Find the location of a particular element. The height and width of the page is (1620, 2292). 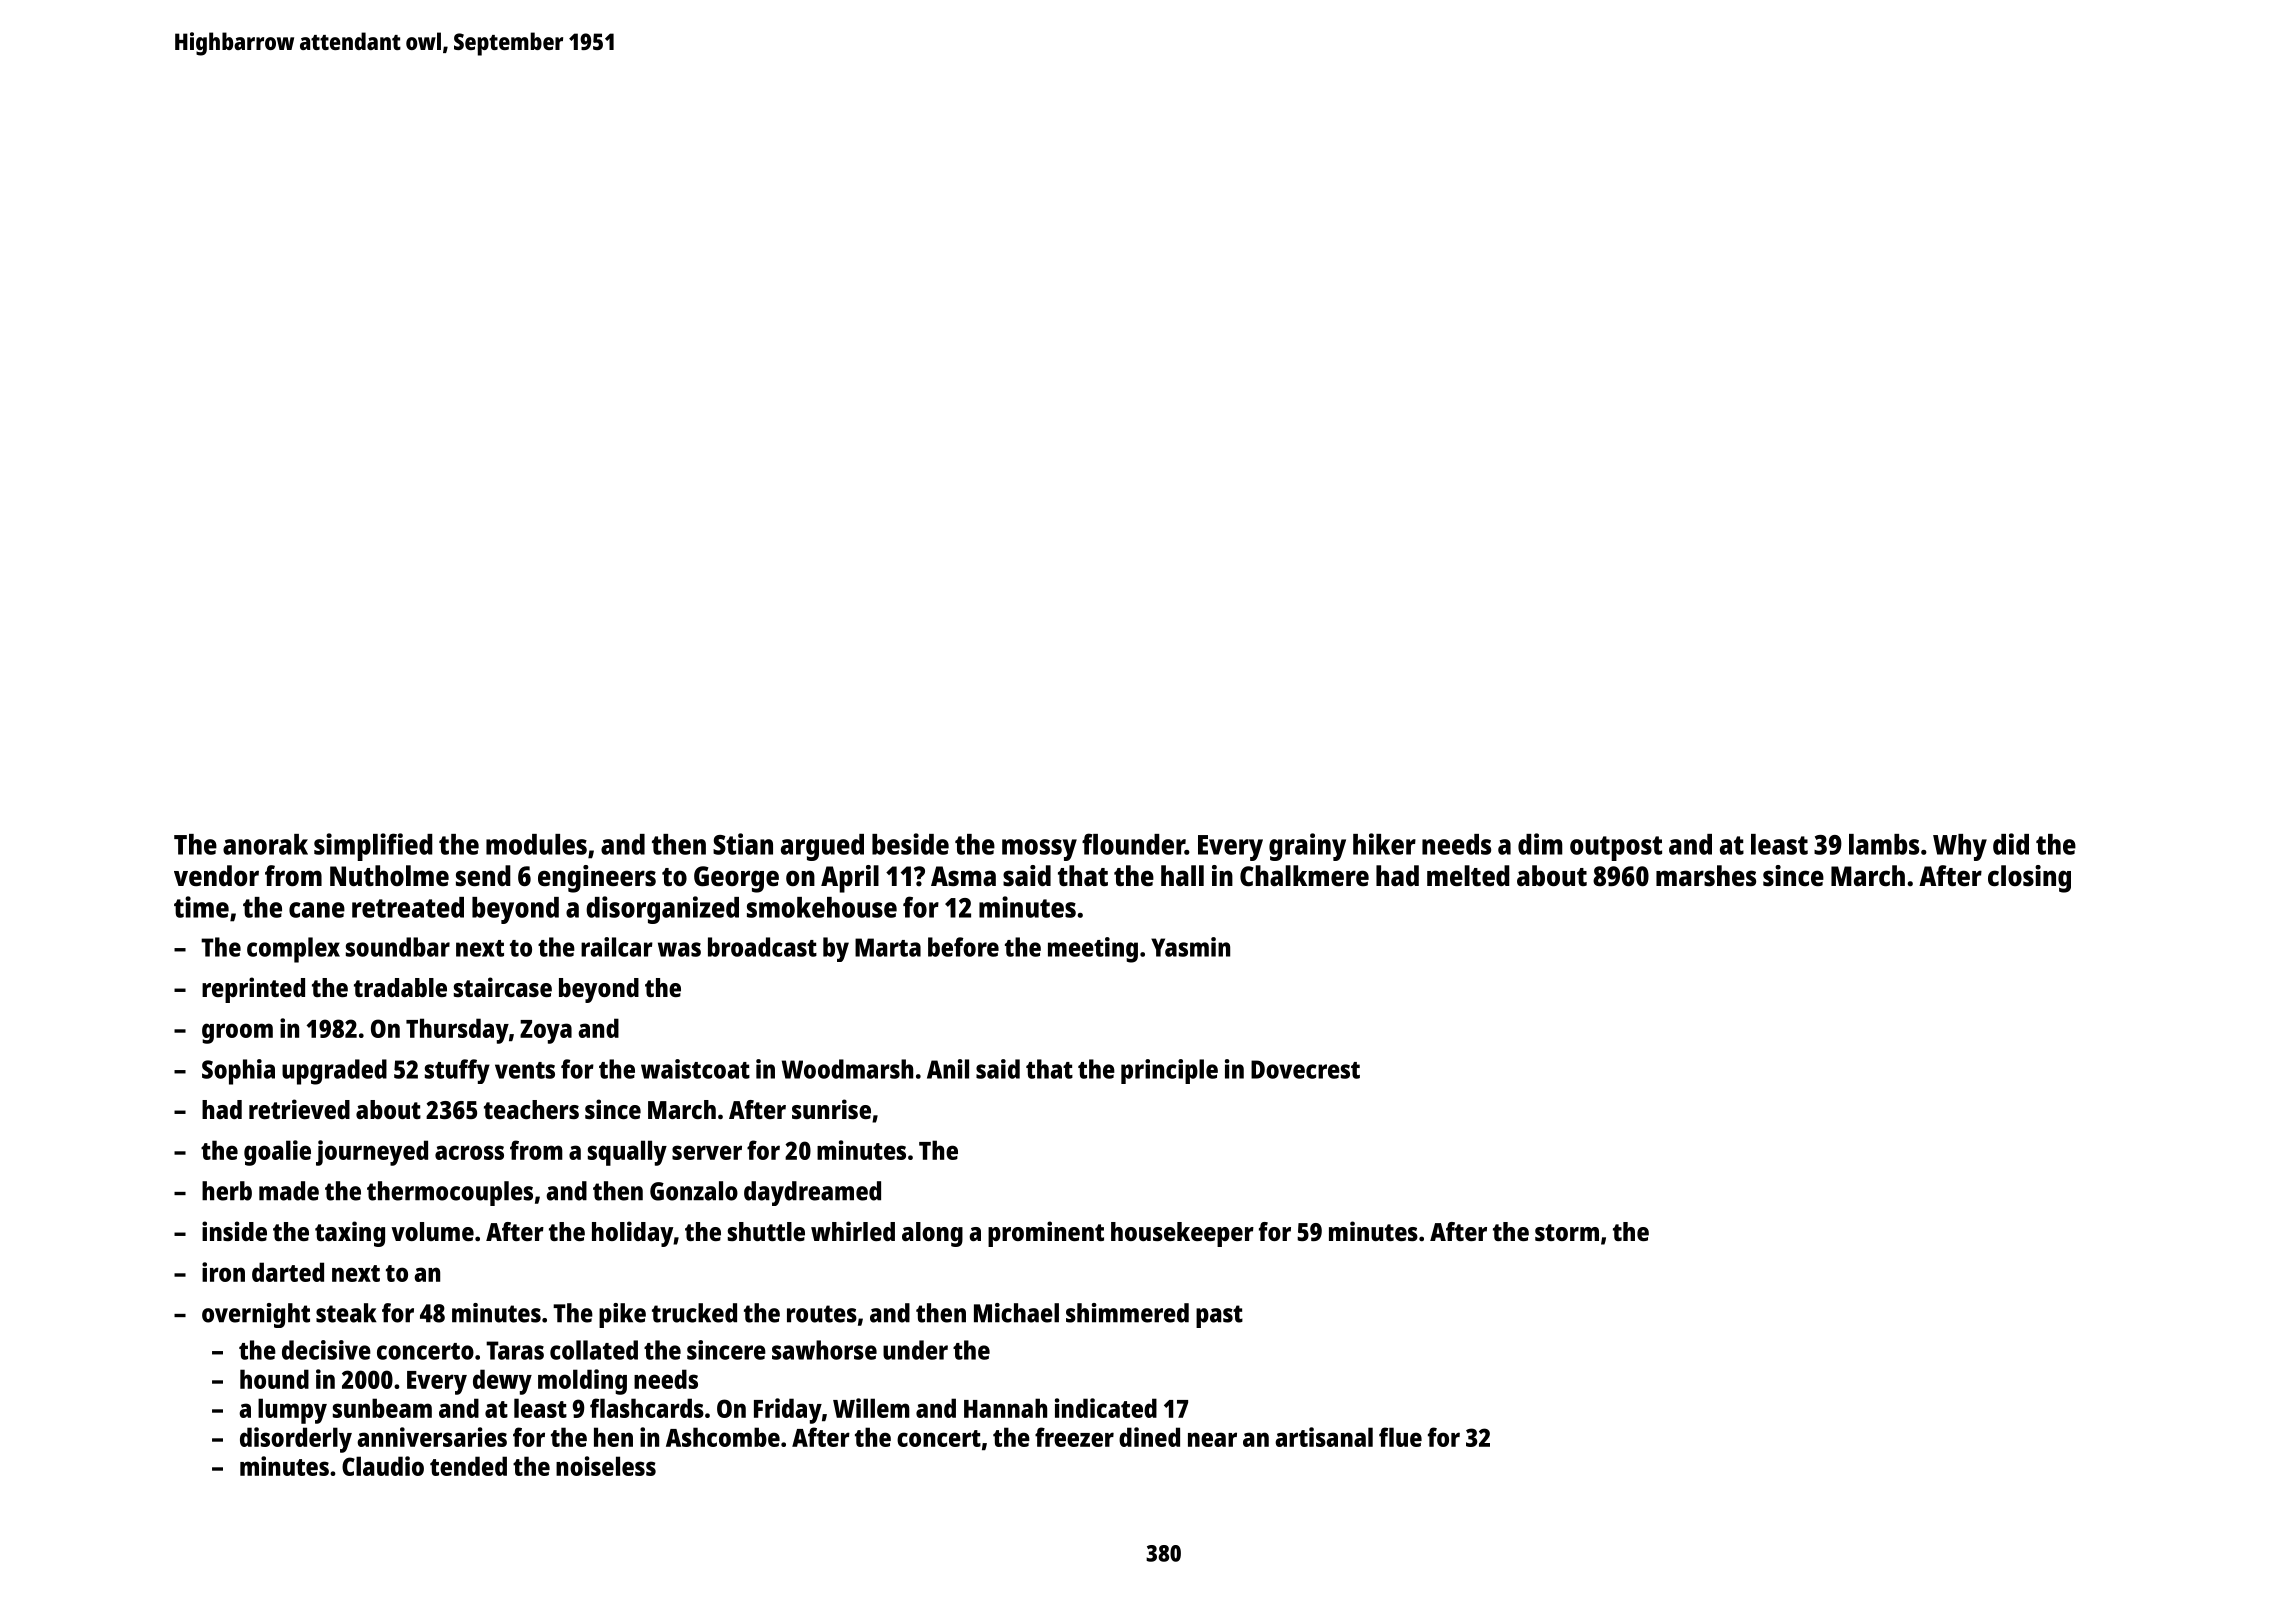

Dovecrest is located at coordinates (1305, 1069).
